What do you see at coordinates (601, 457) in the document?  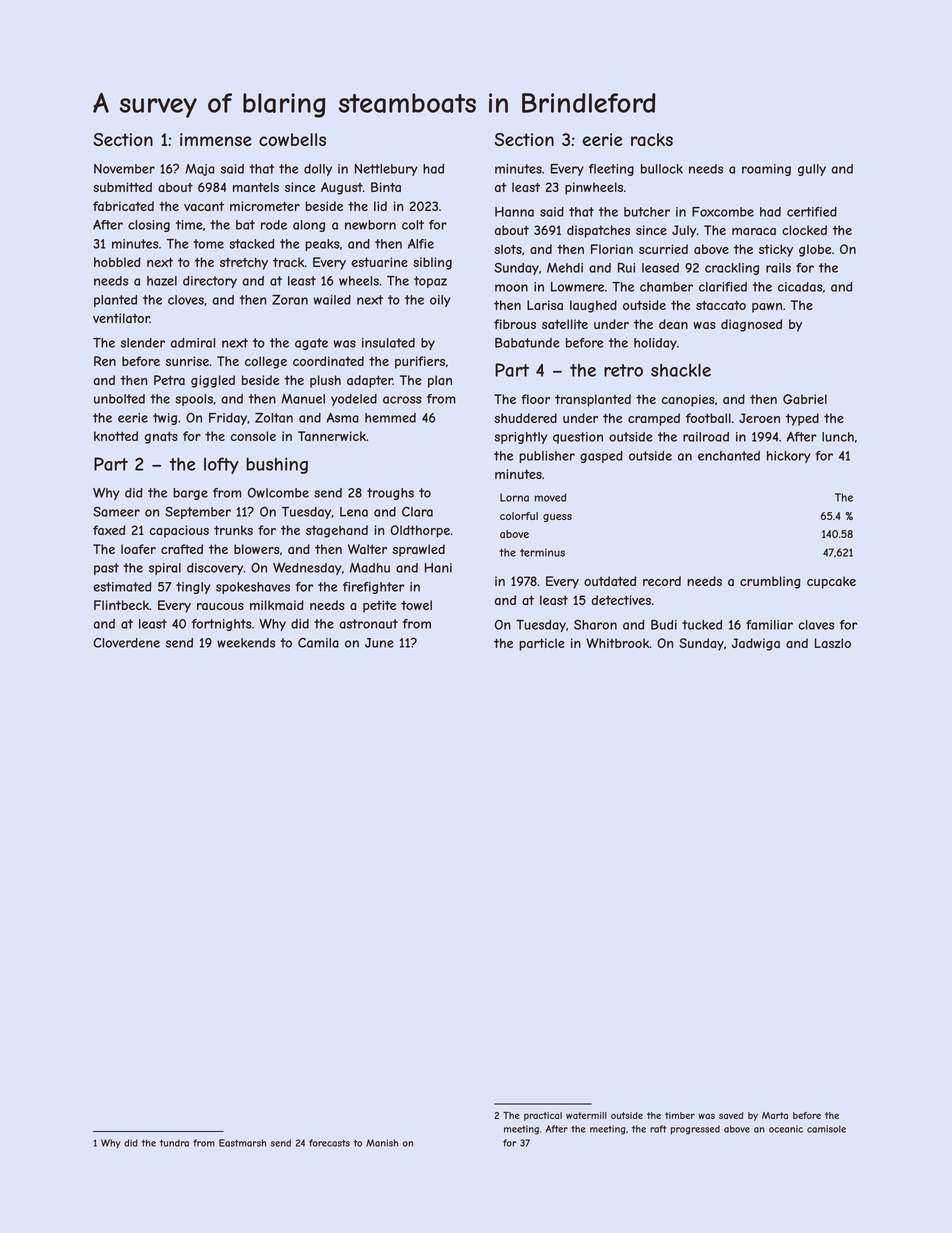 I see `gasped` at bounding box center [601, 457].
